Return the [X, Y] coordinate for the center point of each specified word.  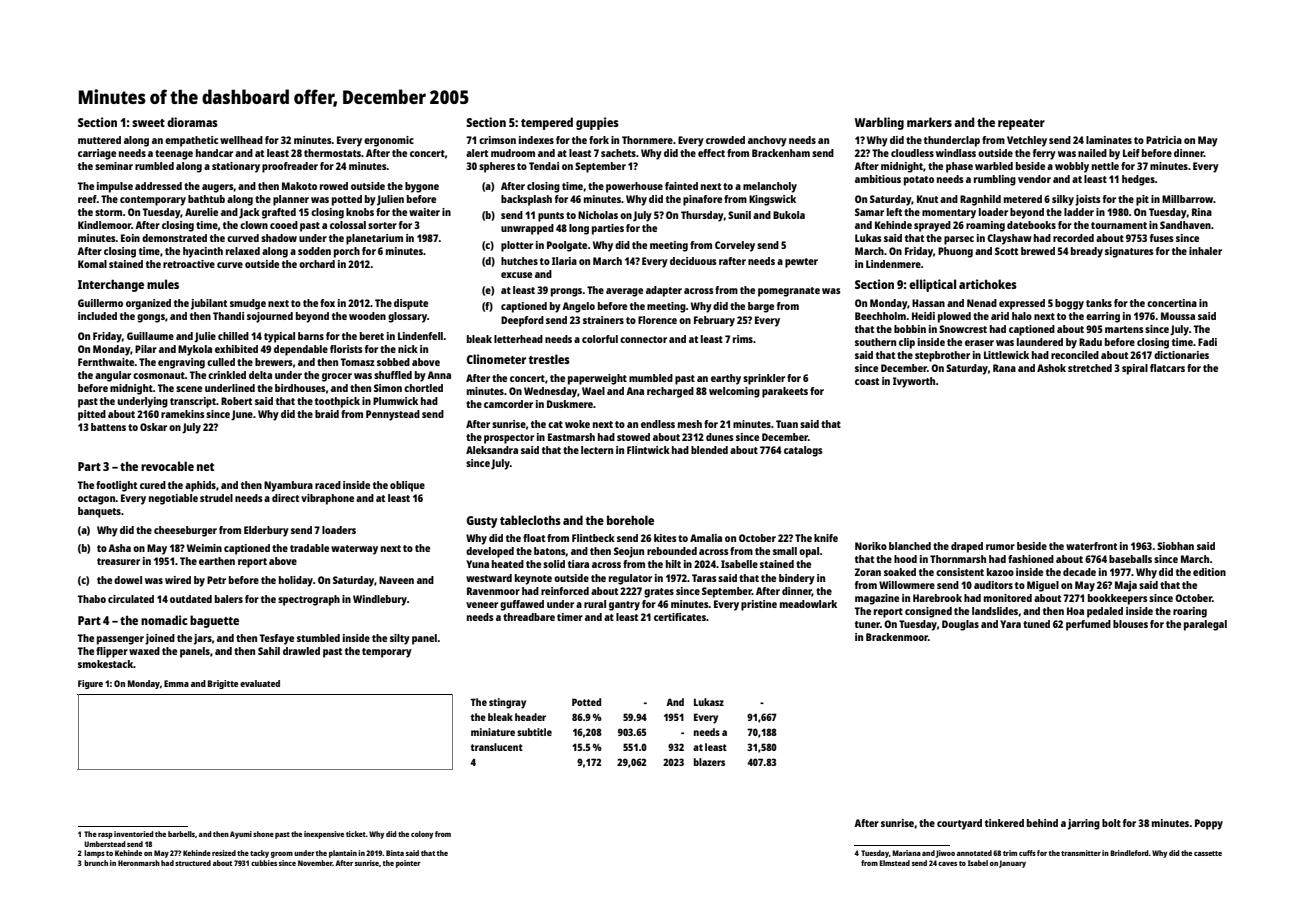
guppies [597, 123]
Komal [92, 264]
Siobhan [1175, 546]
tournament [1119, 225]
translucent [496, 747]
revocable [167, 466]
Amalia [706, 538]
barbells [181, 834]
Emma [176, 683]
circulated [131, 599]
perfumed [1088, 625]
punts [551, 217]
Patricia [1164, 140]
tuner [867, 624]
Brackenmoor [897, 637]
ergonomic [389, 141]
